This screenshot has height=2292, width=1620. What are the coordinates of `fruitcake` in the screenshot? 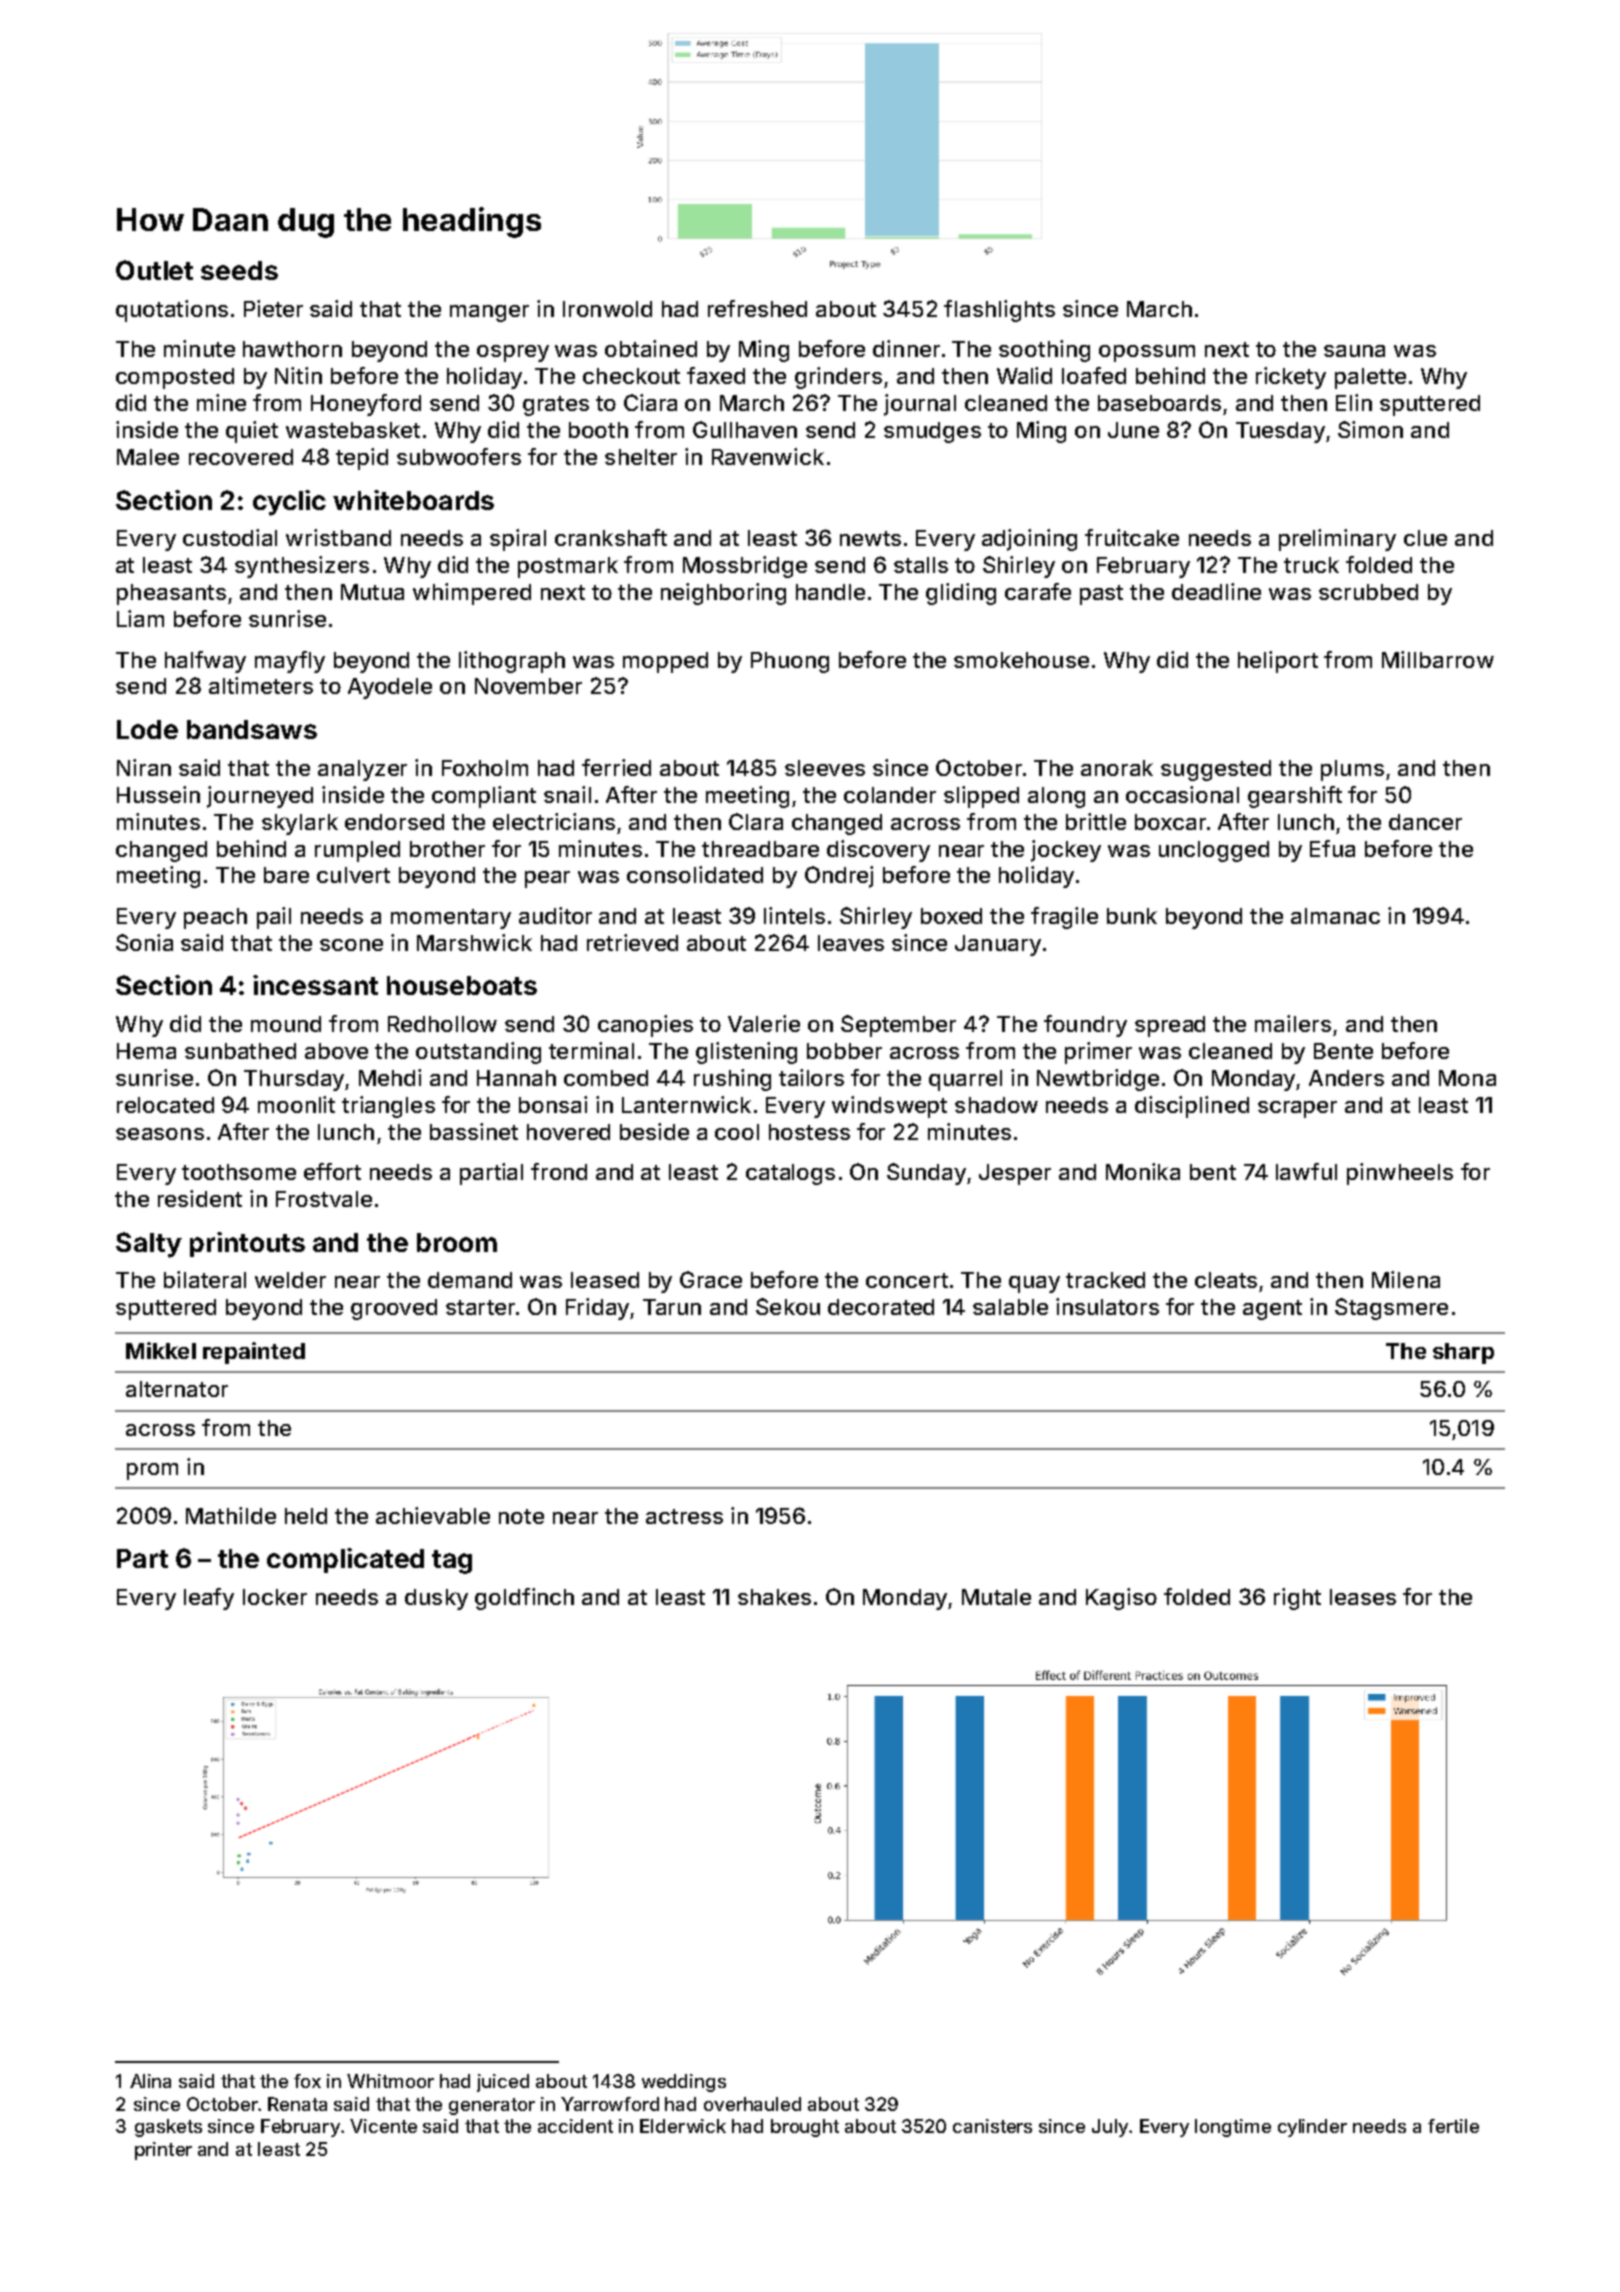 It's located at (1132, 537).
